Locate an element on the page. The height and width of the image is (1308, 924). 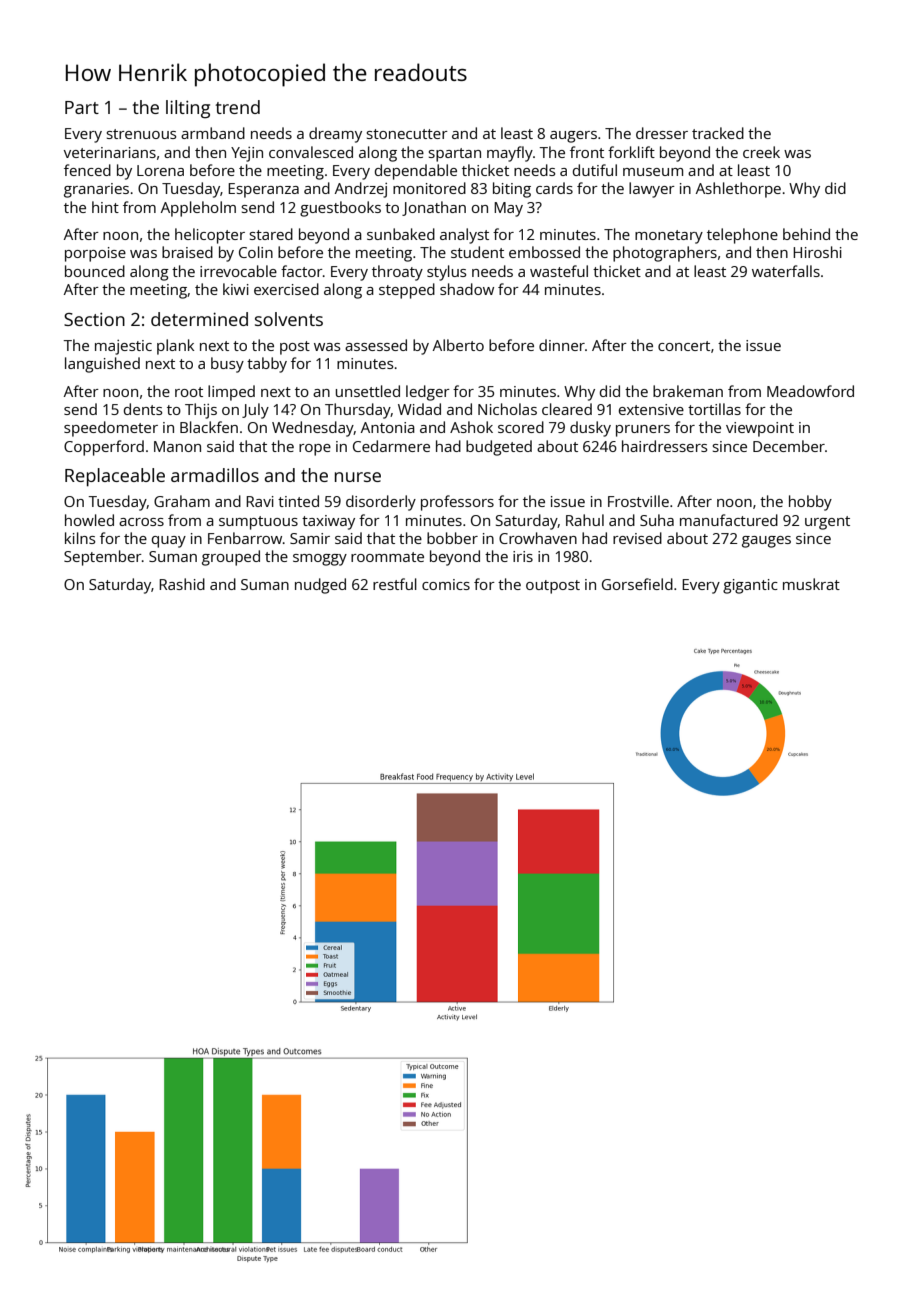
Gorsefield is located at coordinates (637, 584).
